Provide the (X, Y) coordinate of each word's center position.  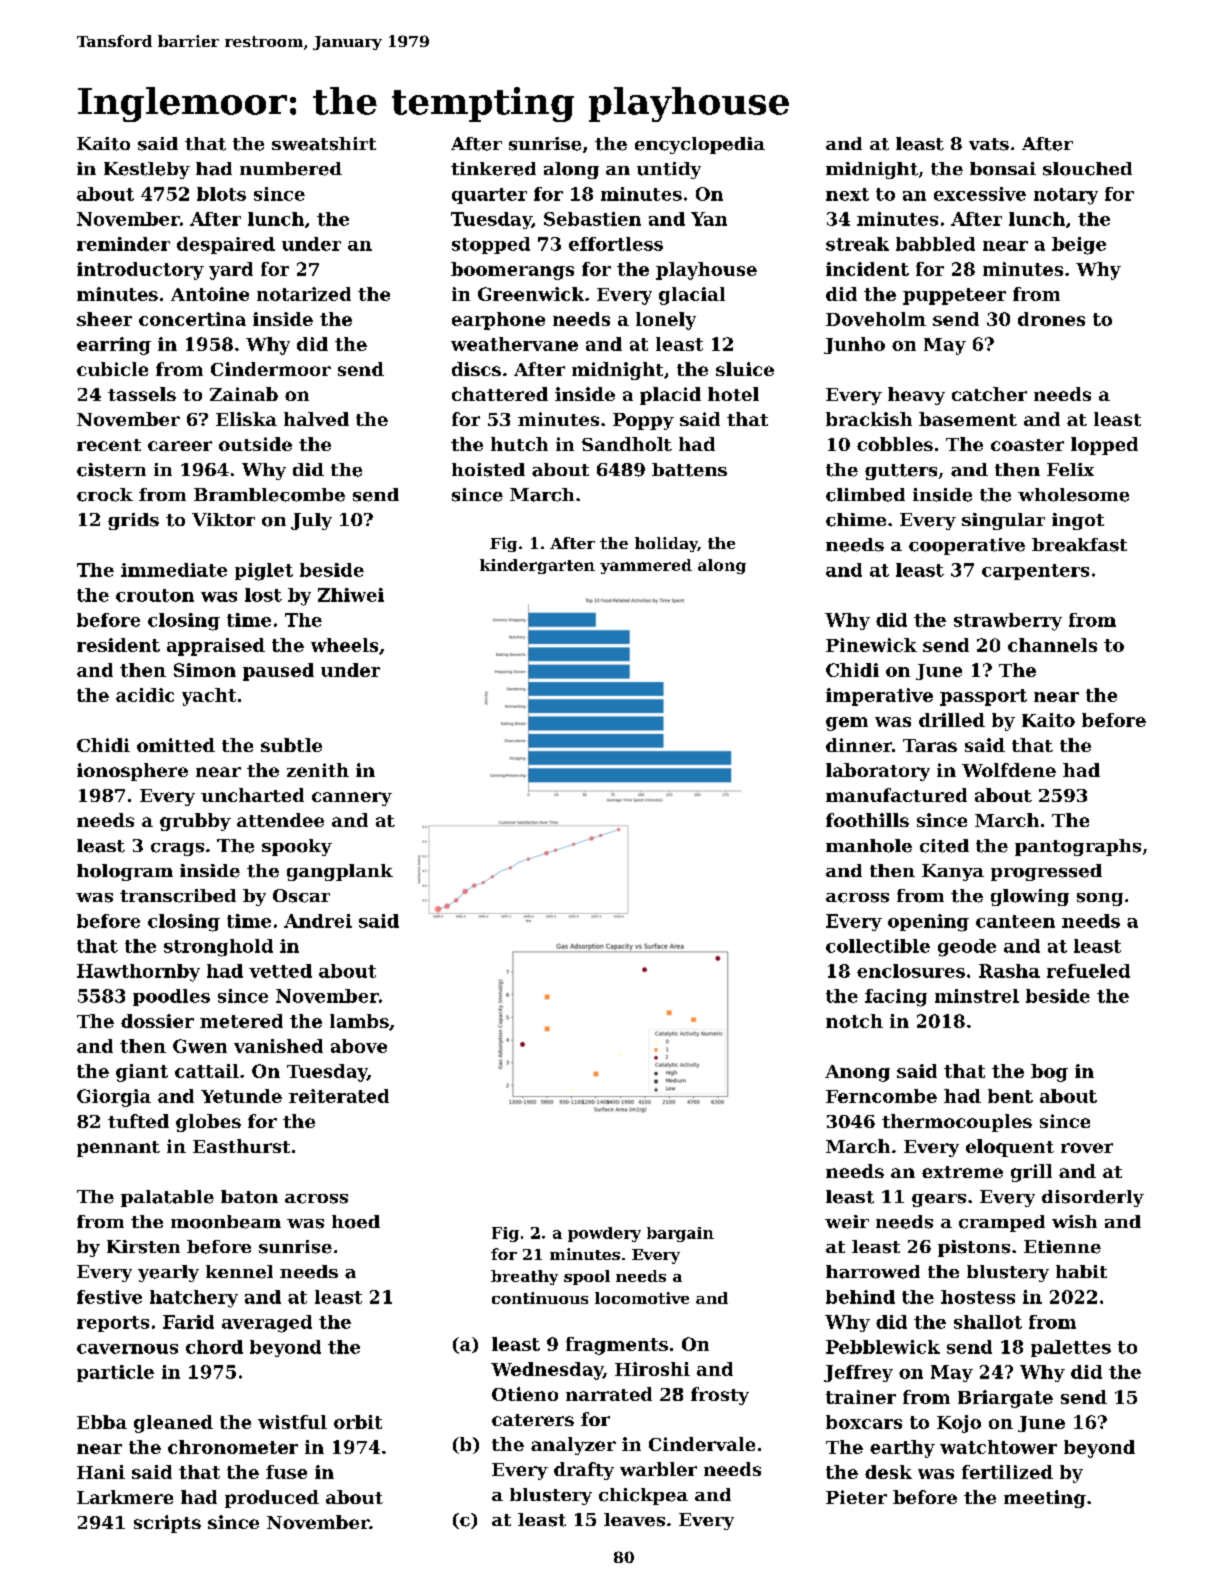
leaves (634, 1520)
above (359, 1046)
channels (1052, 645)
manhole (869, 846)
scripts (167, 1524)
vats (989, 144)
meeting (1045, 1499)
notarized (304, 294)
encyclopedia (700, 145)
